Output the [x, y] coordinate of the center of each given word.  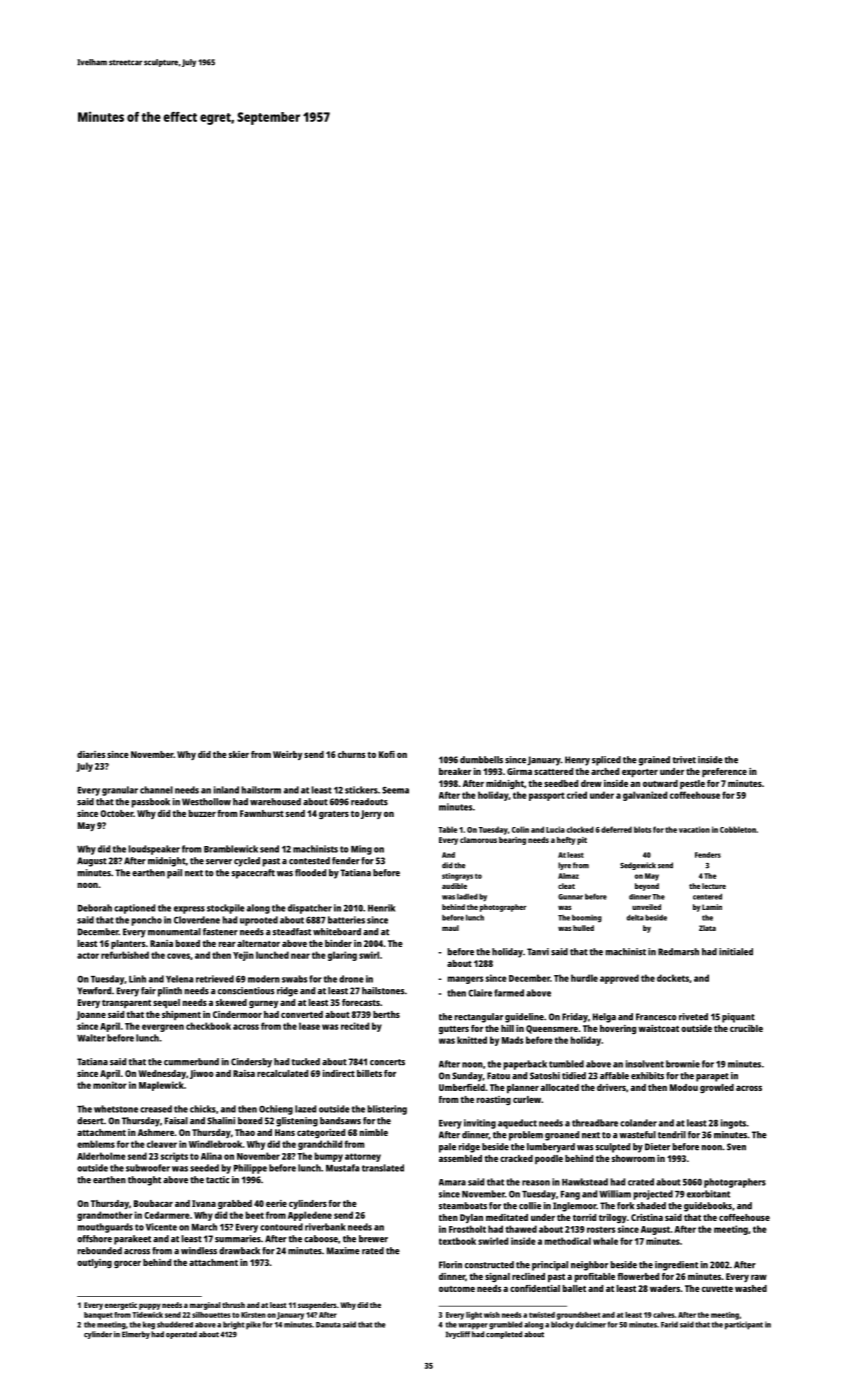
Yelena [179, 979]
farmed [509, 993]
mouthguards [105, 1228]
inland [226, 790]
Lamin [712, 907]
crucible [746, 1028]
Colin [520, 829]
